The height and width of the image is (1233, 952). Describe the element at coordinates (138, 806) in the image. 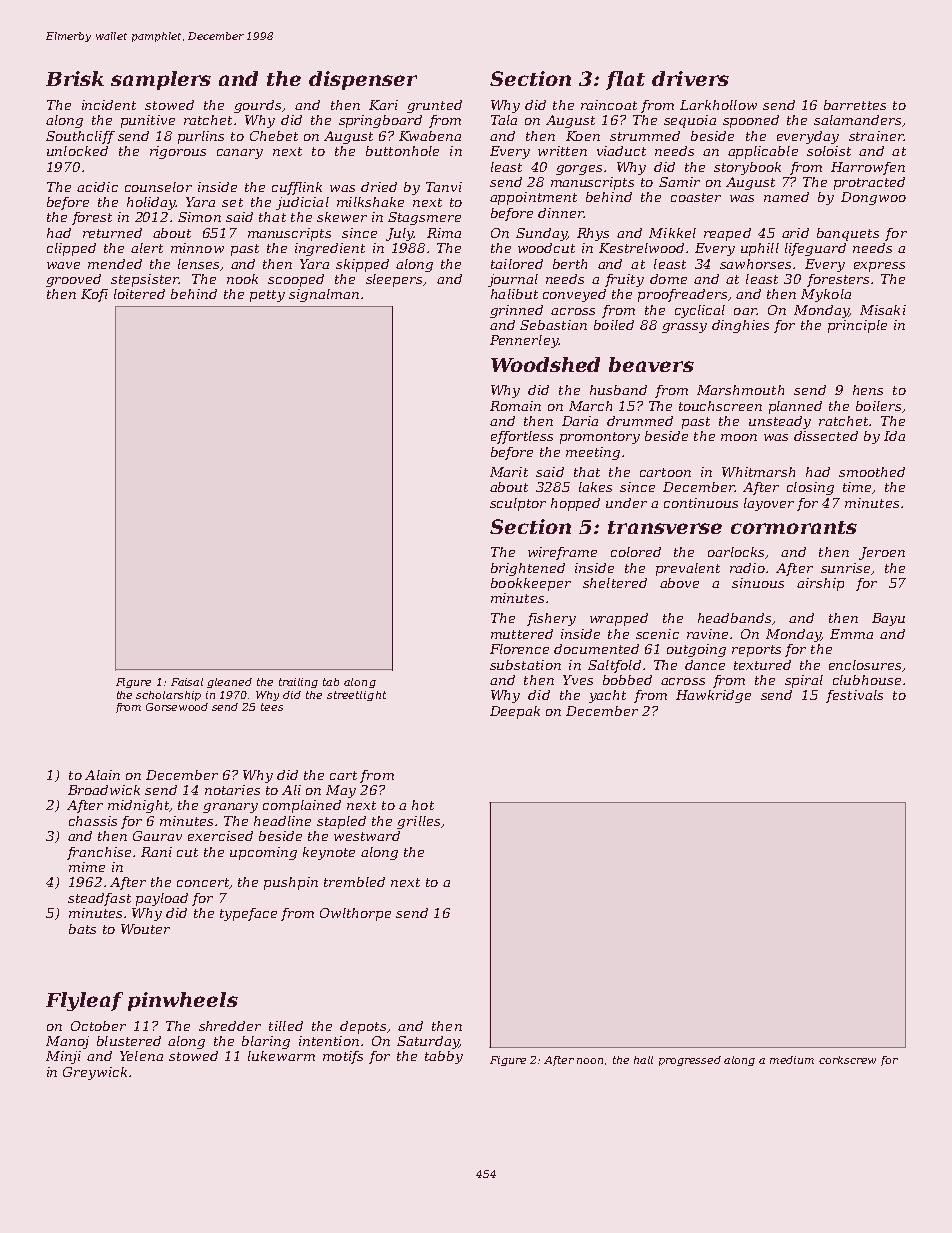

I see `midnight` at that location.
